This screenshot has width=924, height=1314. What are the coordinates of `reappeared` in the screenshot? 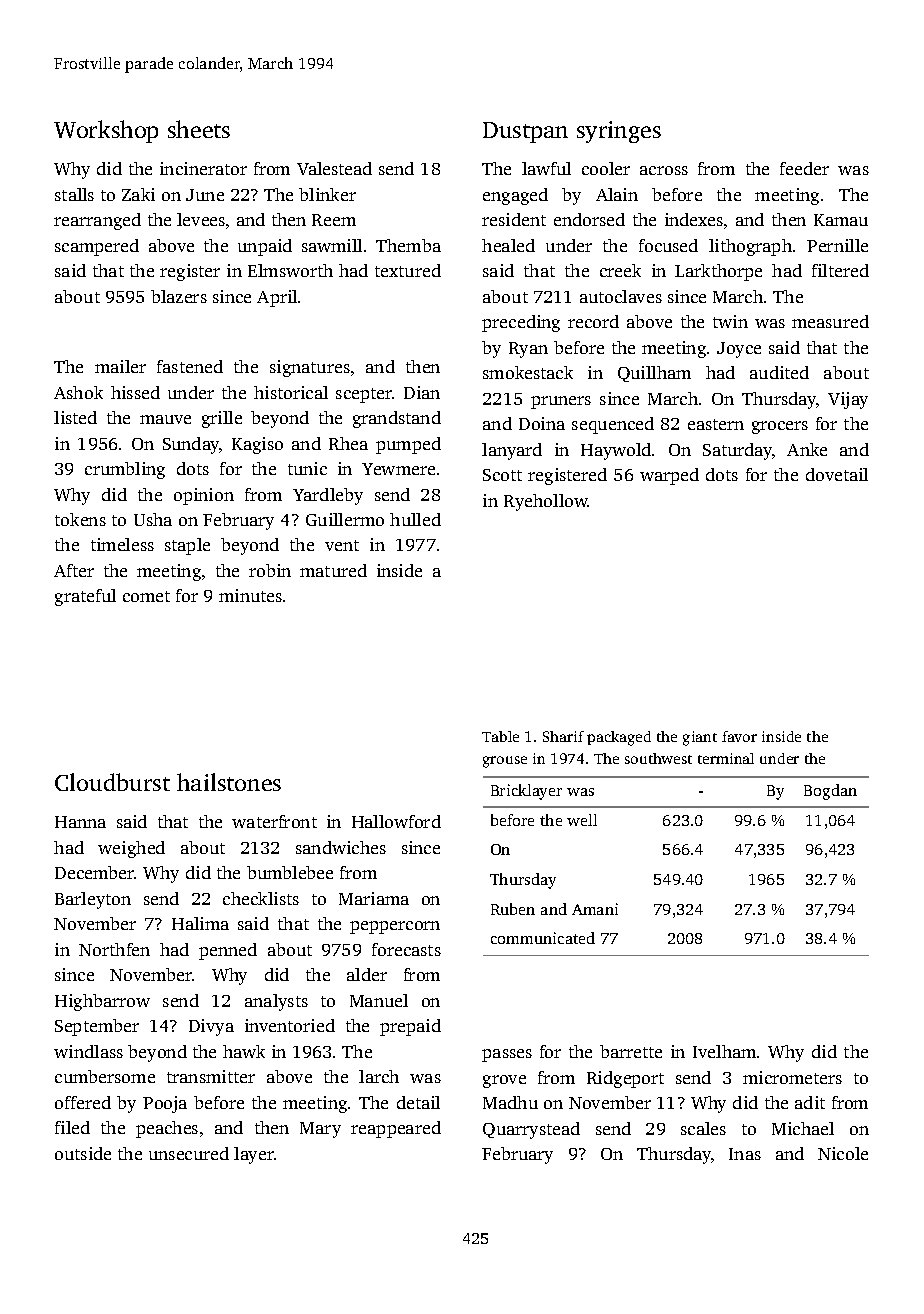 It's located at (396, 1129).
